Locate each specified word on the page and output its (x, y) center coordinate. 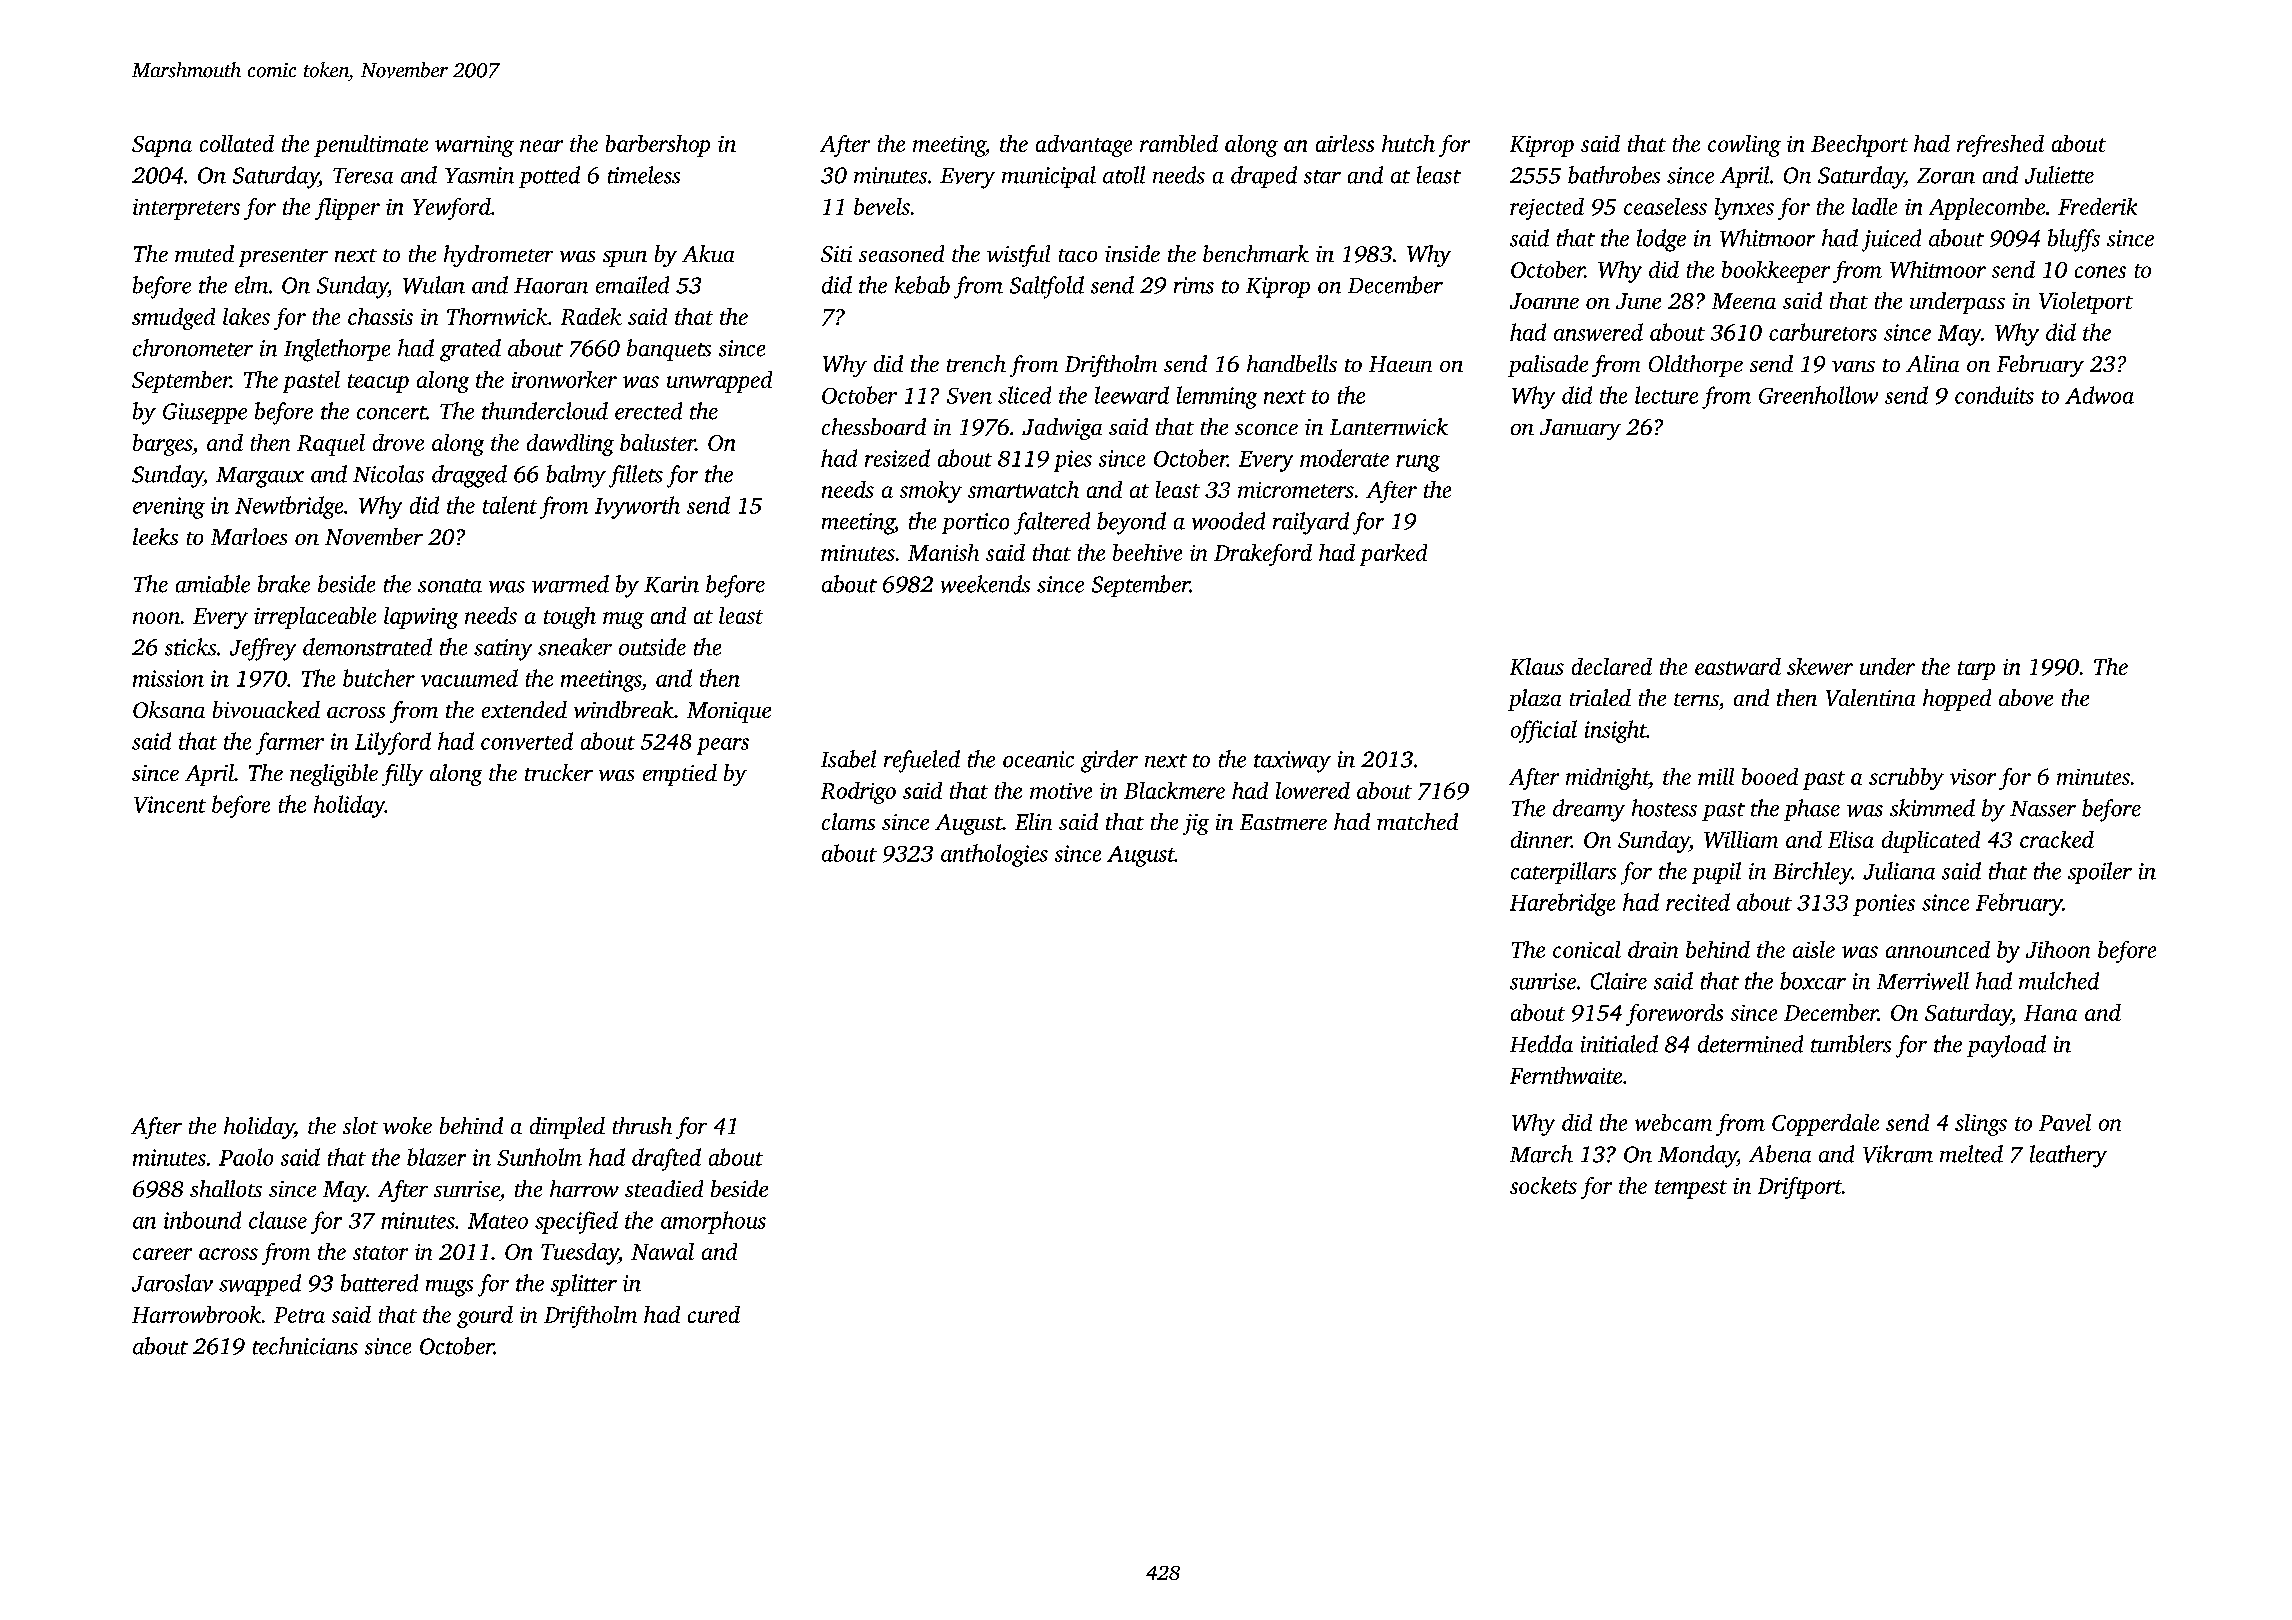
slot (360, 1125)
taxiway (1292, 762)
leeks (155, 536)
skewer (1820, 666)
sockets (1543, 1185)
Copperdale (1825, 1125)
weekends (985, 584)
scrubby (1906, 779)
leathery (2068, 1156)
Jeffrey (263, 649)
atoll (1124, 175)
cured (714, 1314)
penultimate (371, 146)
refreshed (2000, 146)
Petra (299, 1315)
